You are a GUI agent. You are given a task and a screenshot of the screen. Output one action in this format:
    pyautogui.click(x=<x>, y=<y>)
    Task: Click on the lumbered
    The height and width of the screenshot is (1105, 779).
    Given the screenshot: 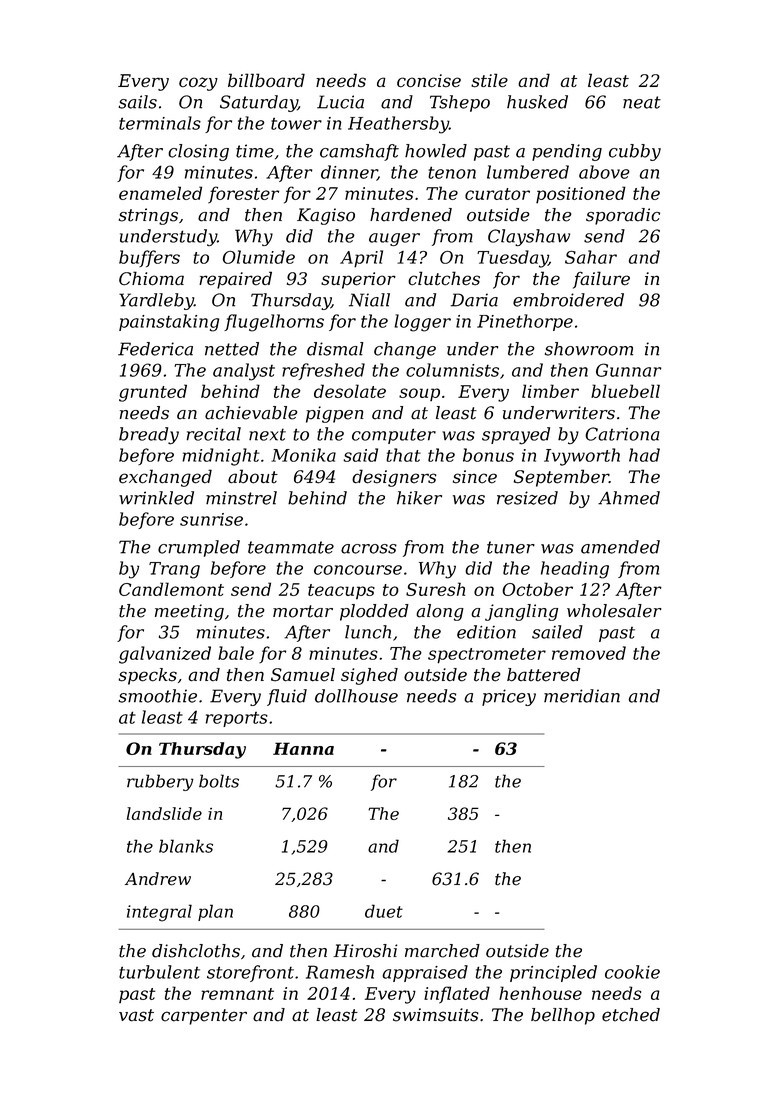 What is the action you would take?
    pyautogui.click(x=528, y=172)
